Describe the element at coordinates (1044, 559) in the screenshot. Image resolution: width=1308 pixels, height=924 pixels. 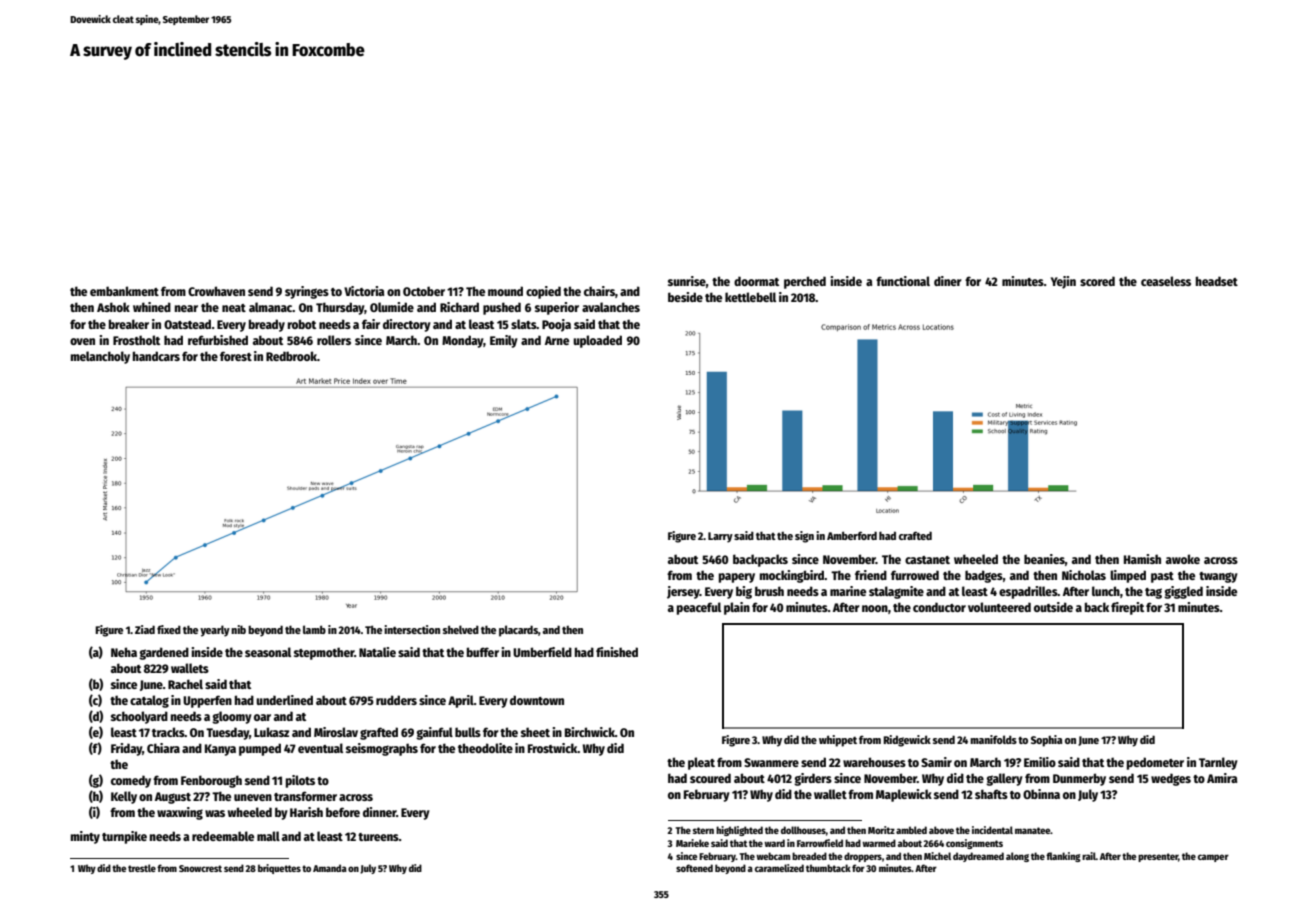
I see `beanies` at that location.
